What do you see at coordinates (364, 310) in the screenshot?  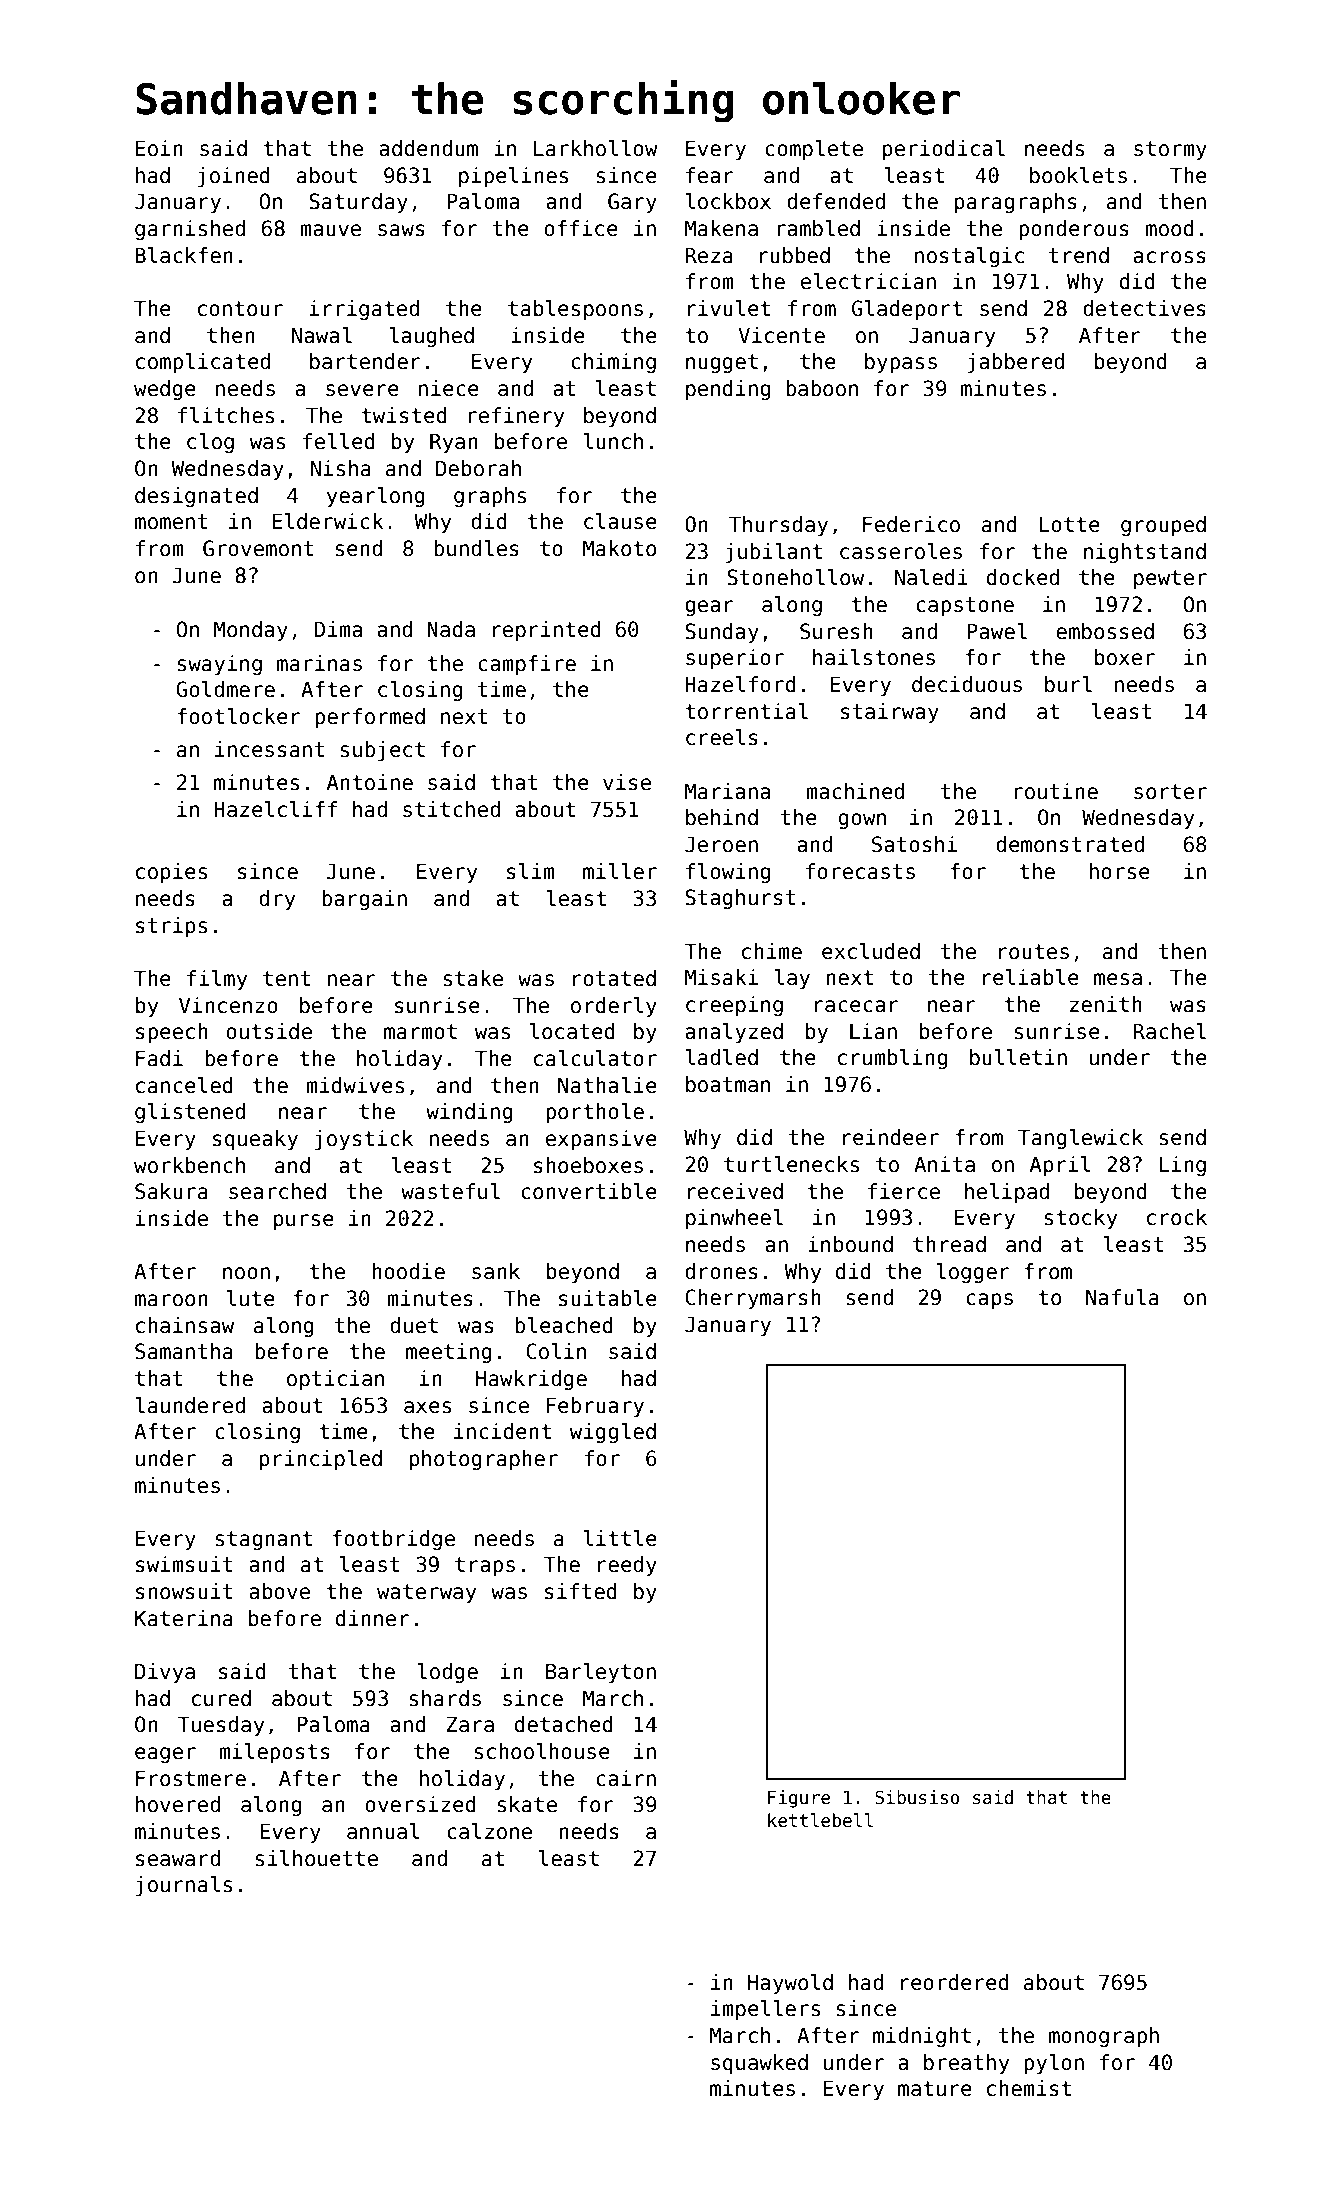 I see `irrigated` at bounding box center [364, 310].
